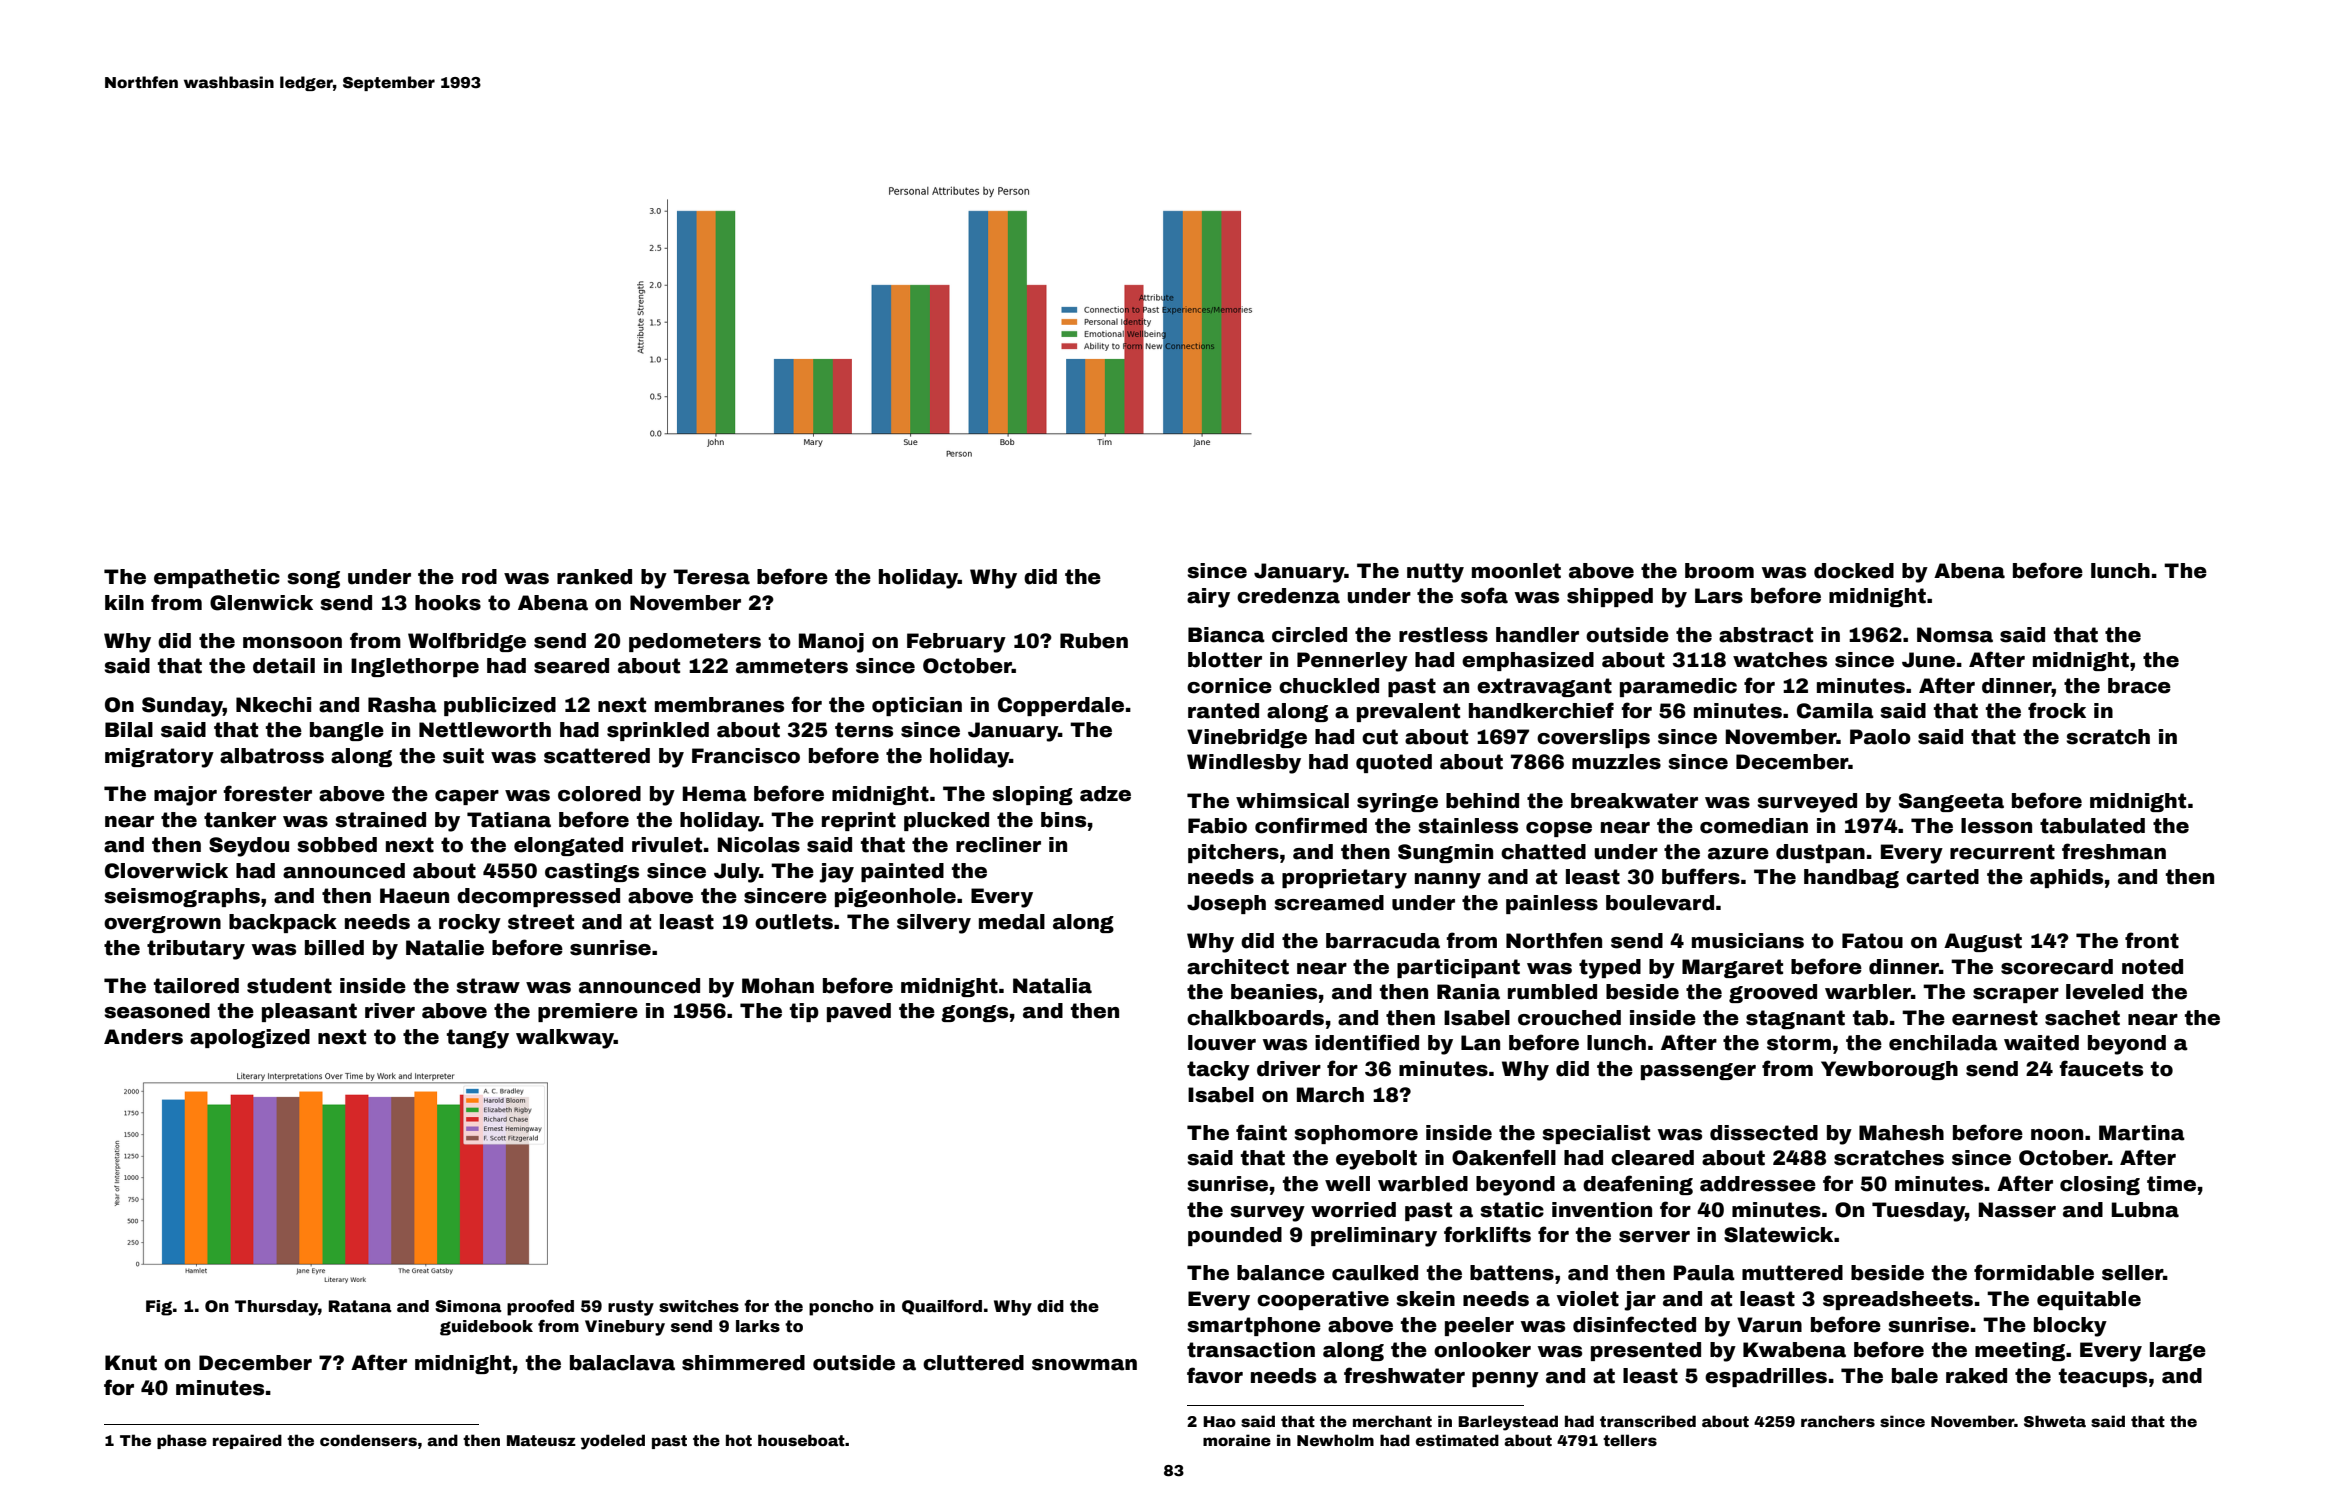 This document has height=1506, width=2327. What do you see at coordinates (831, 643) in the document?
I see `Manoj` at bounding box center [831, 643].
